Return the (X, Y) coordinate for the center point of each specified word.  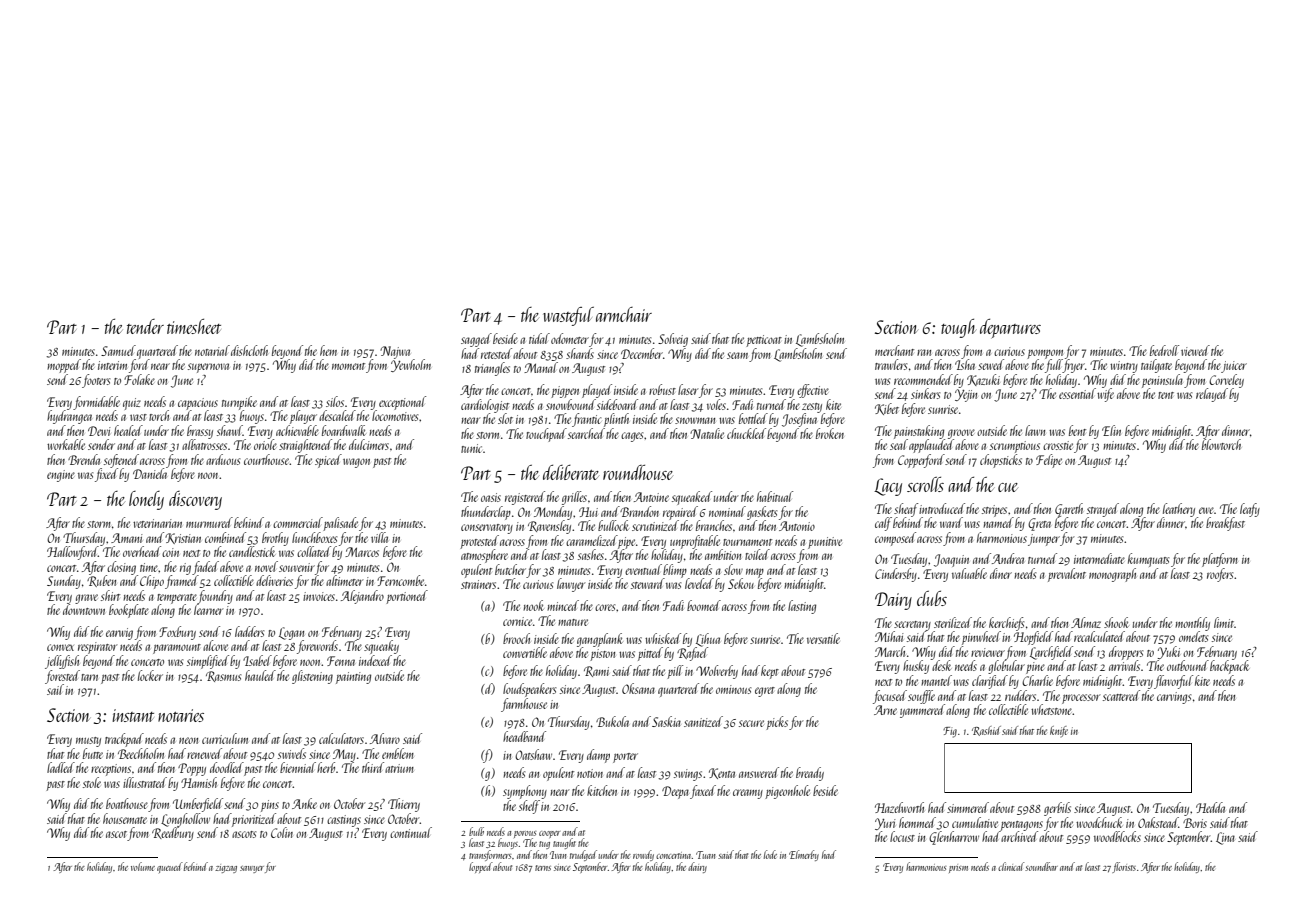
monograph (1112, 575)
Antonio (797, 526)
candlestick (252, 551)
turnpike (239, 403)
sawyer (252, 869)
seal (899, 444)
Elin (1111, 430)
